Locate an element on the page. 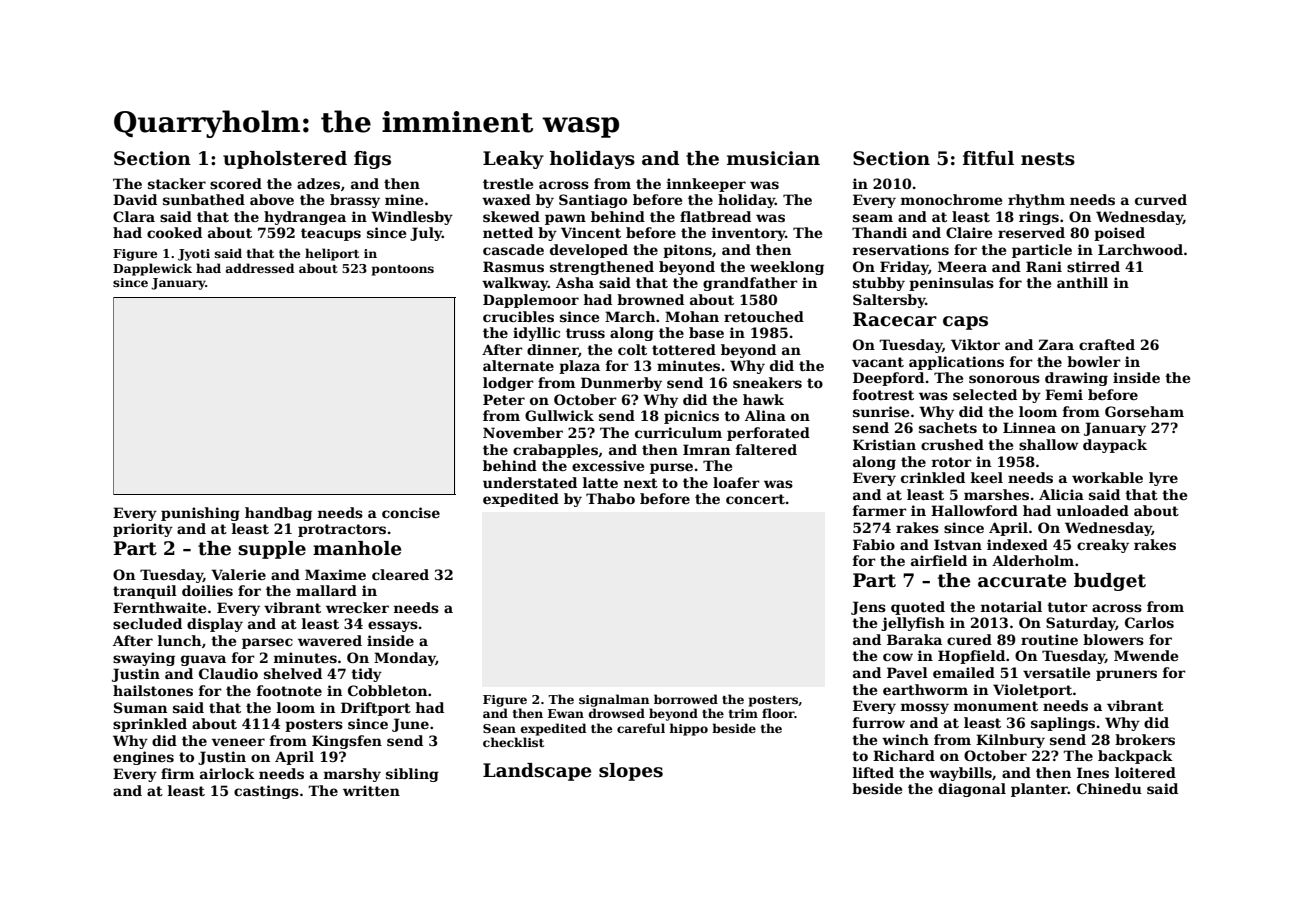  trestle is located at coordinates (508, 183).
